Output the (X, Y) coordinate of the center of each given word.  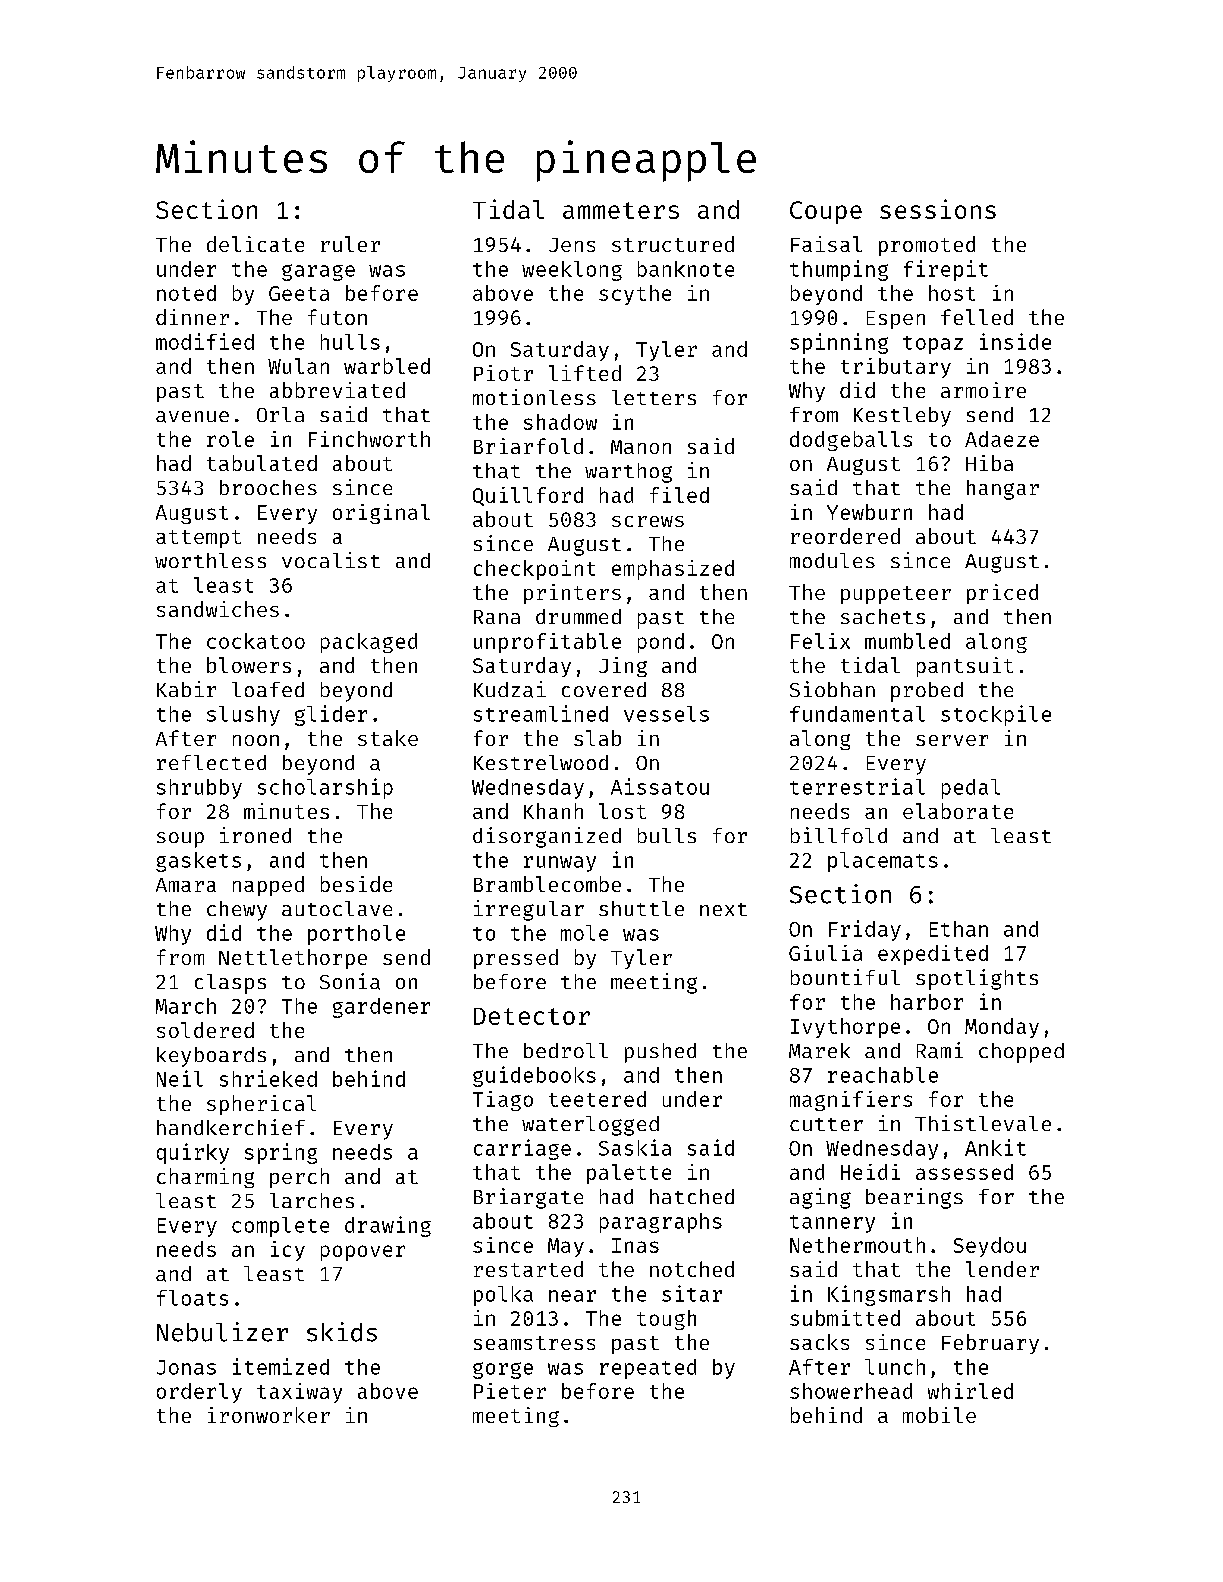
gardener (381, 1008)
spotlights (977, 979)
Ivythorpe (845, 1028)
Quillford (528, 496)
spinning (839, 343)
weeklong (572, 271)
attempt (198, 539)
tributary (896, 368)
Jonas (186, 1367)
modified (205, 341)
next (723, 909)
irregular (529, 910)
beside (356, 884)
